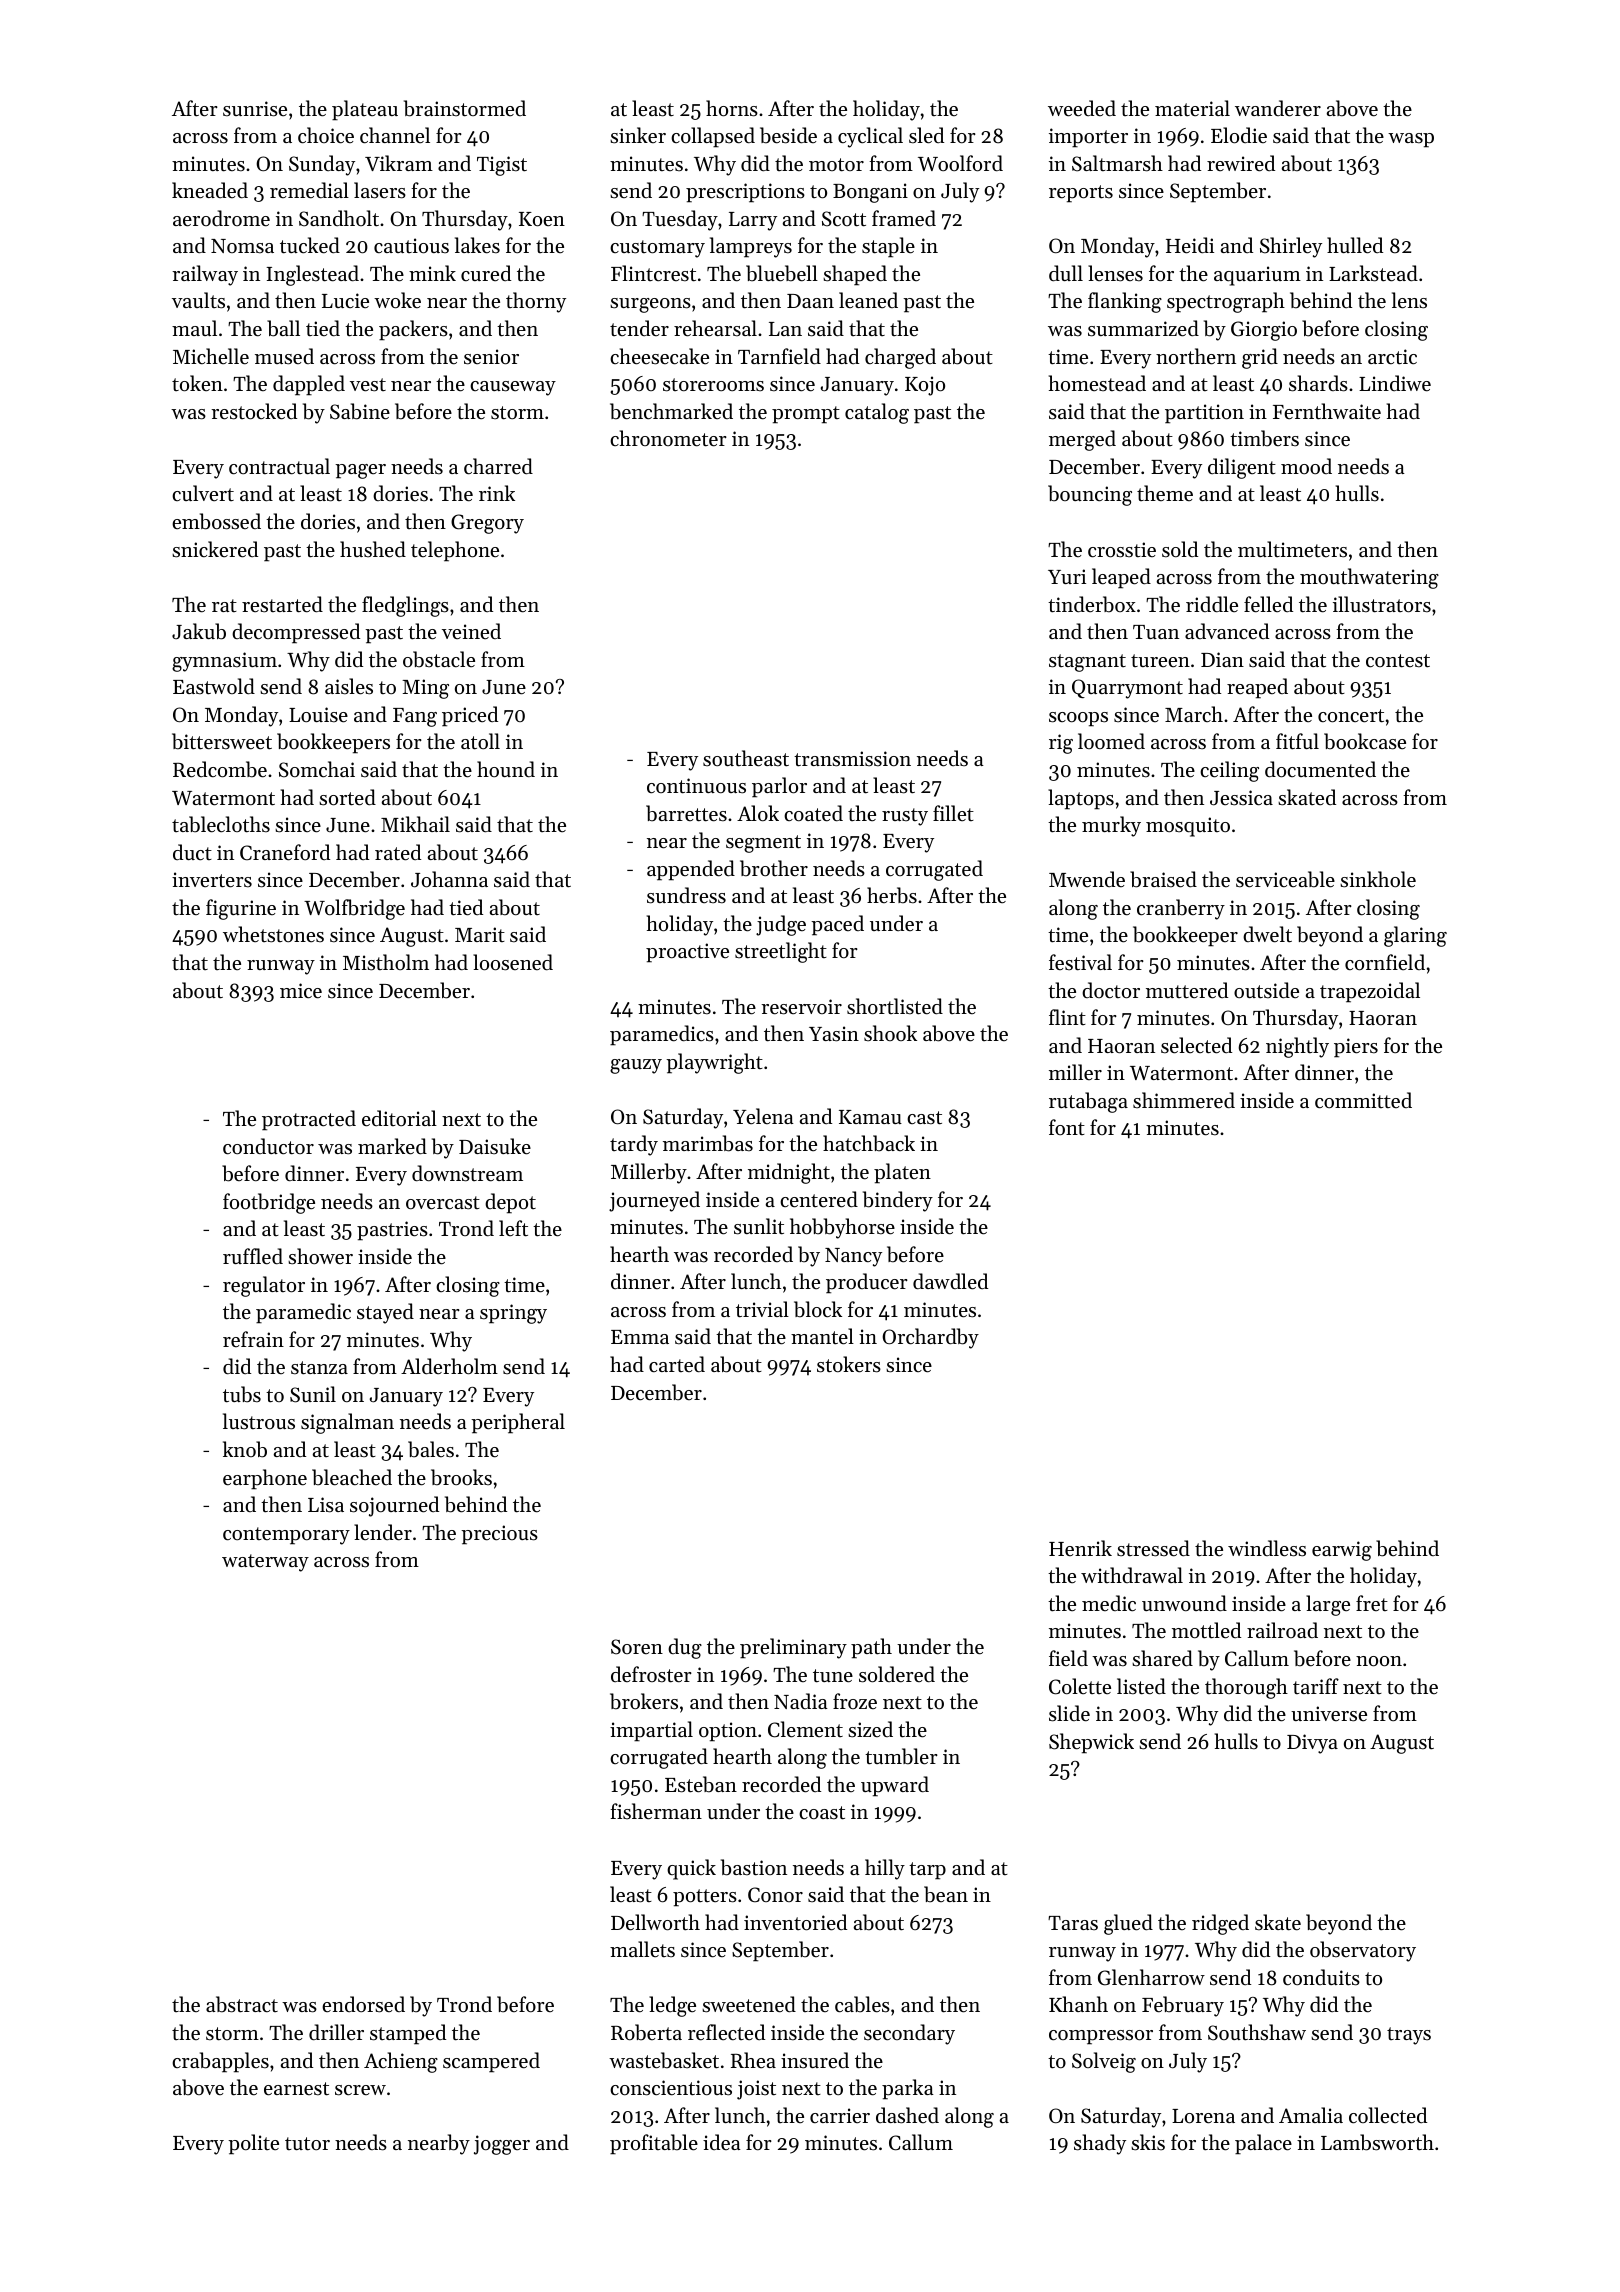  I want to click on wanderer, so click(1278, 108).
